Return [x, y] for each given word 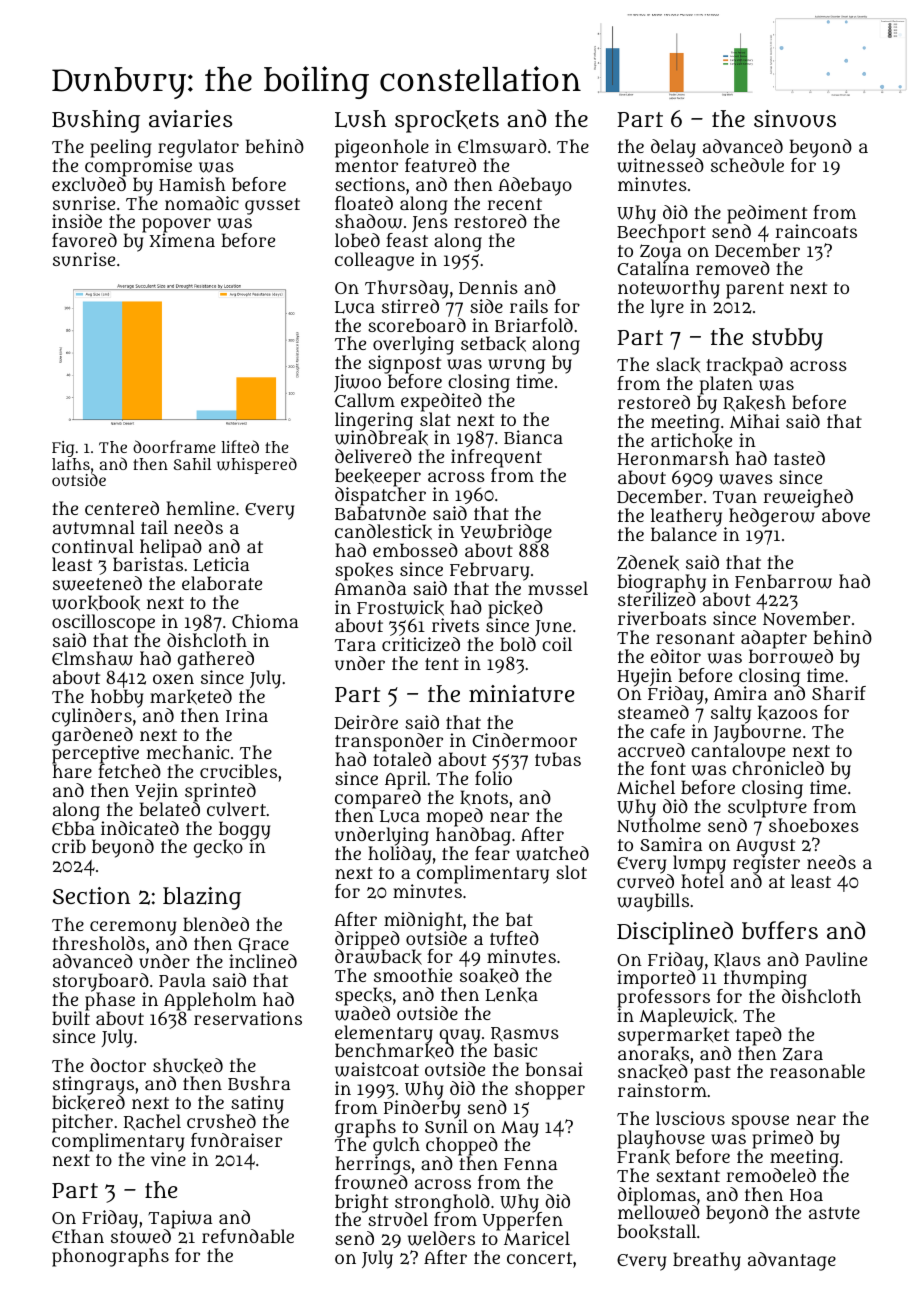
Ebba [73, 828]
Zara [803, 1054]
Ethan [78, 1236]
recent [514, 204]
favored [84, 240]
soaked [489, 976]
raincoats [816, 231]
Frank [643, 1157]
